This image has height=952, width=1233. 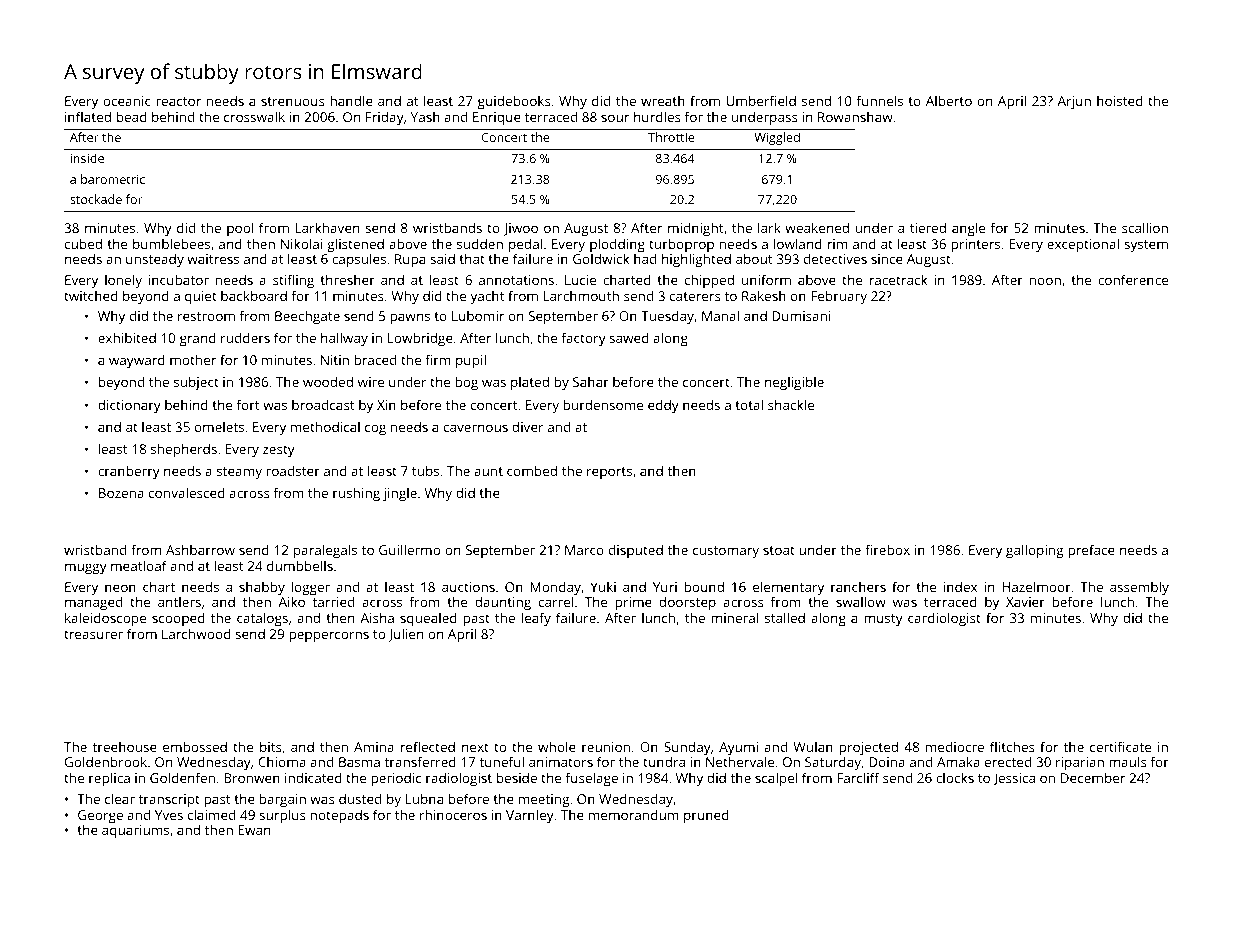 What do you see at coordinates (129, 472) in the image?
I see `cranberry` at bounding box center [129, 472].
